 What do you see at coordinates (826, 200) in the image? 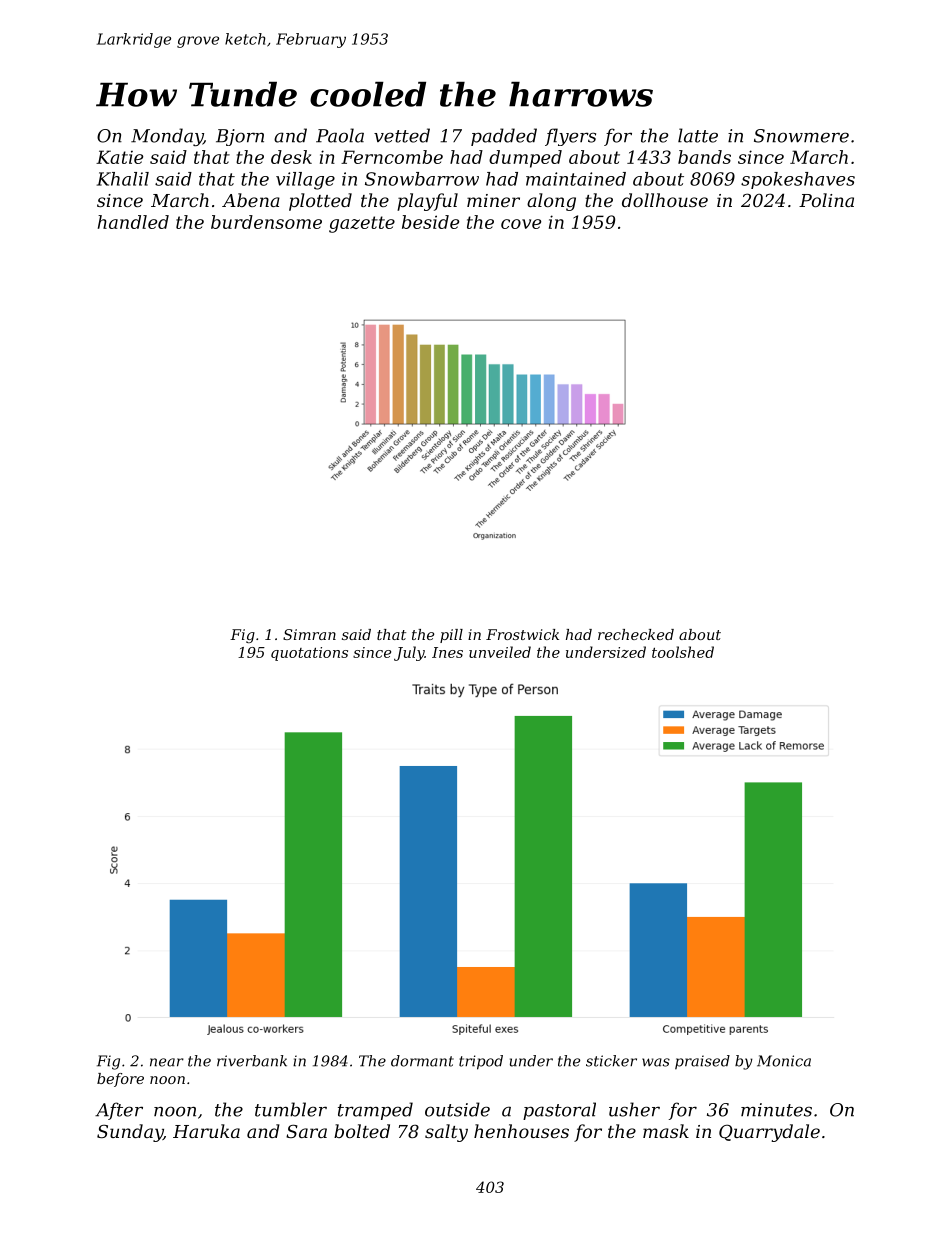
I see `Polina` at bounding box center [826, 200].
